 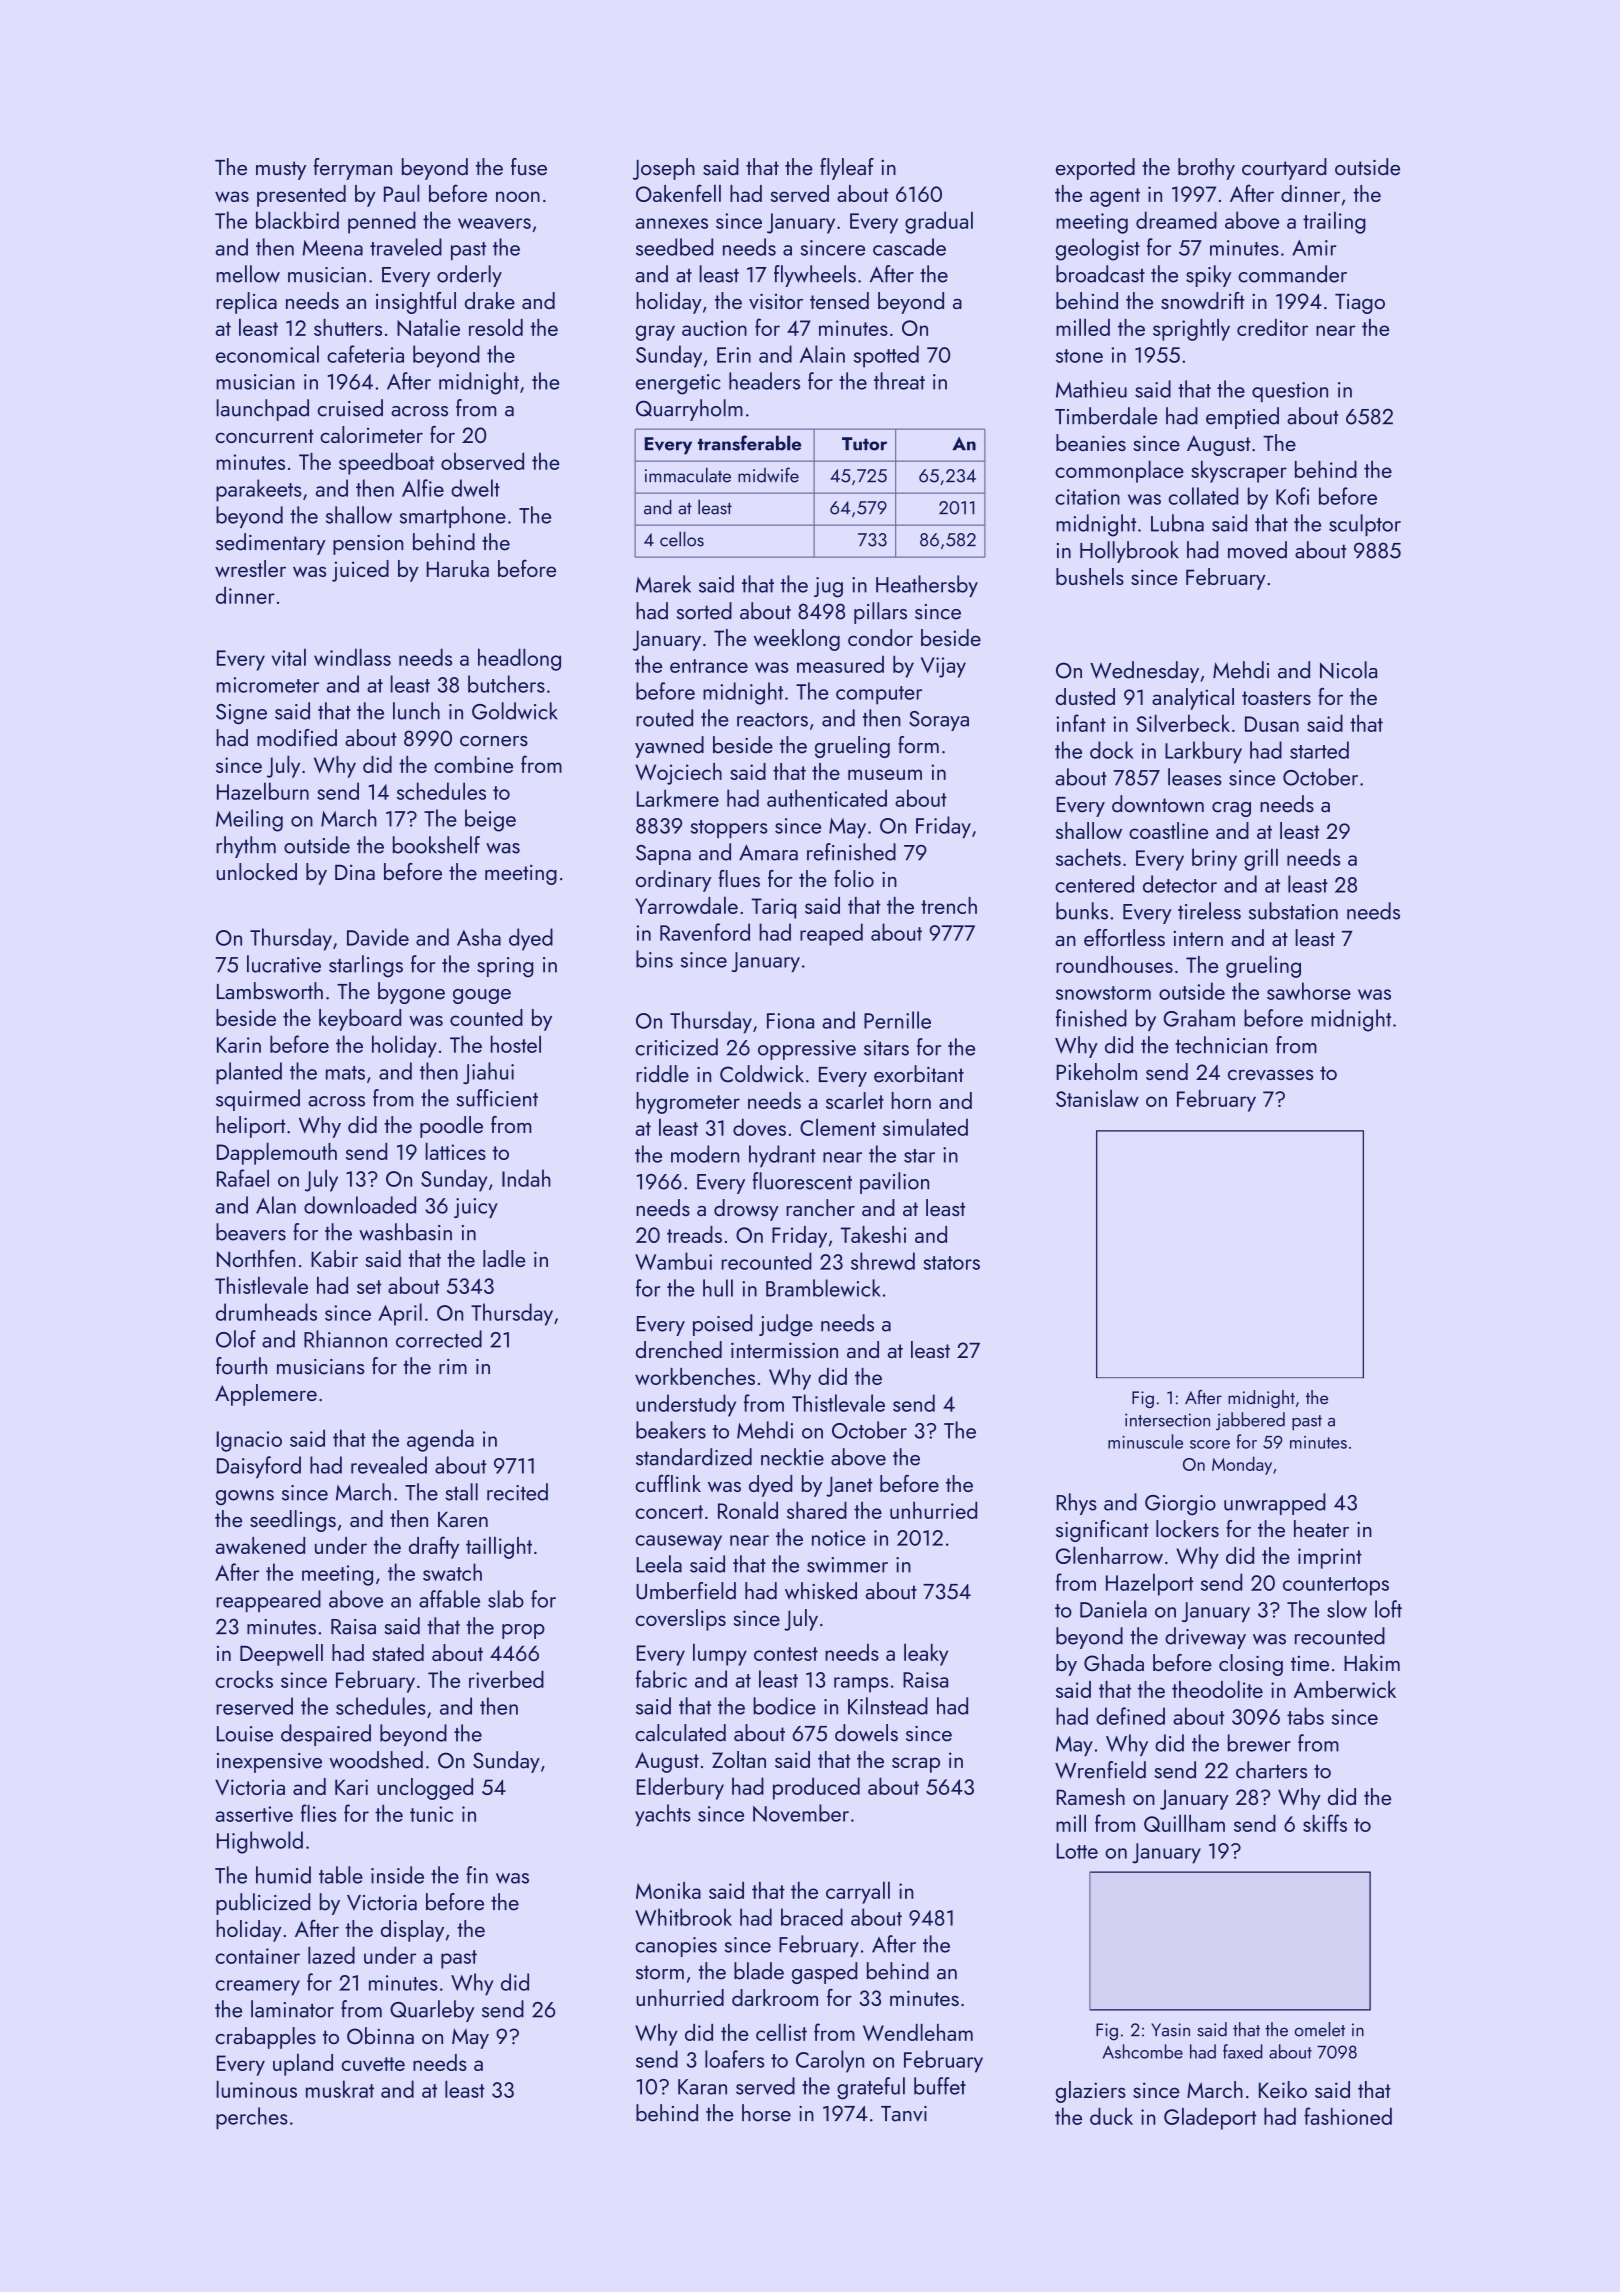 What do you see at coordinates (360, 571) in the document?
I see `juiced` at bounding box center [360, 571].
